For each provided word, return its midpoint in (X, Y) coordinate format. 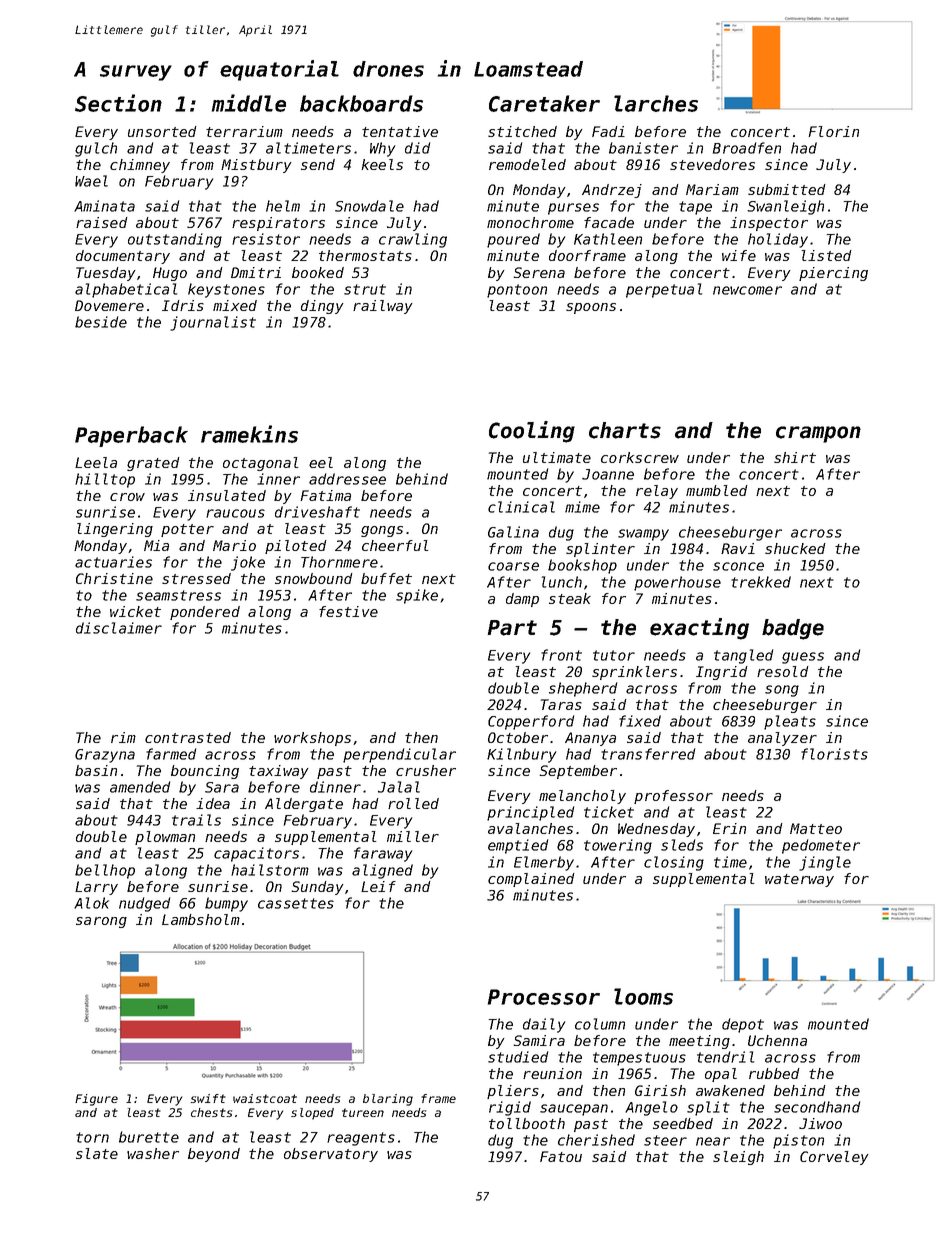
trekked (761, 582)
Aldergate (304, 805)
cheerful (395, 545)
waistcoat (265, 1098)
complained (531, 880)
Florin (833, 131)
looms (643, 996)
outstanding (175, 240)
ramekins (249, 434)
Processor (544, 997)
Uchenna (777, 1040)
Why (382, 149)
